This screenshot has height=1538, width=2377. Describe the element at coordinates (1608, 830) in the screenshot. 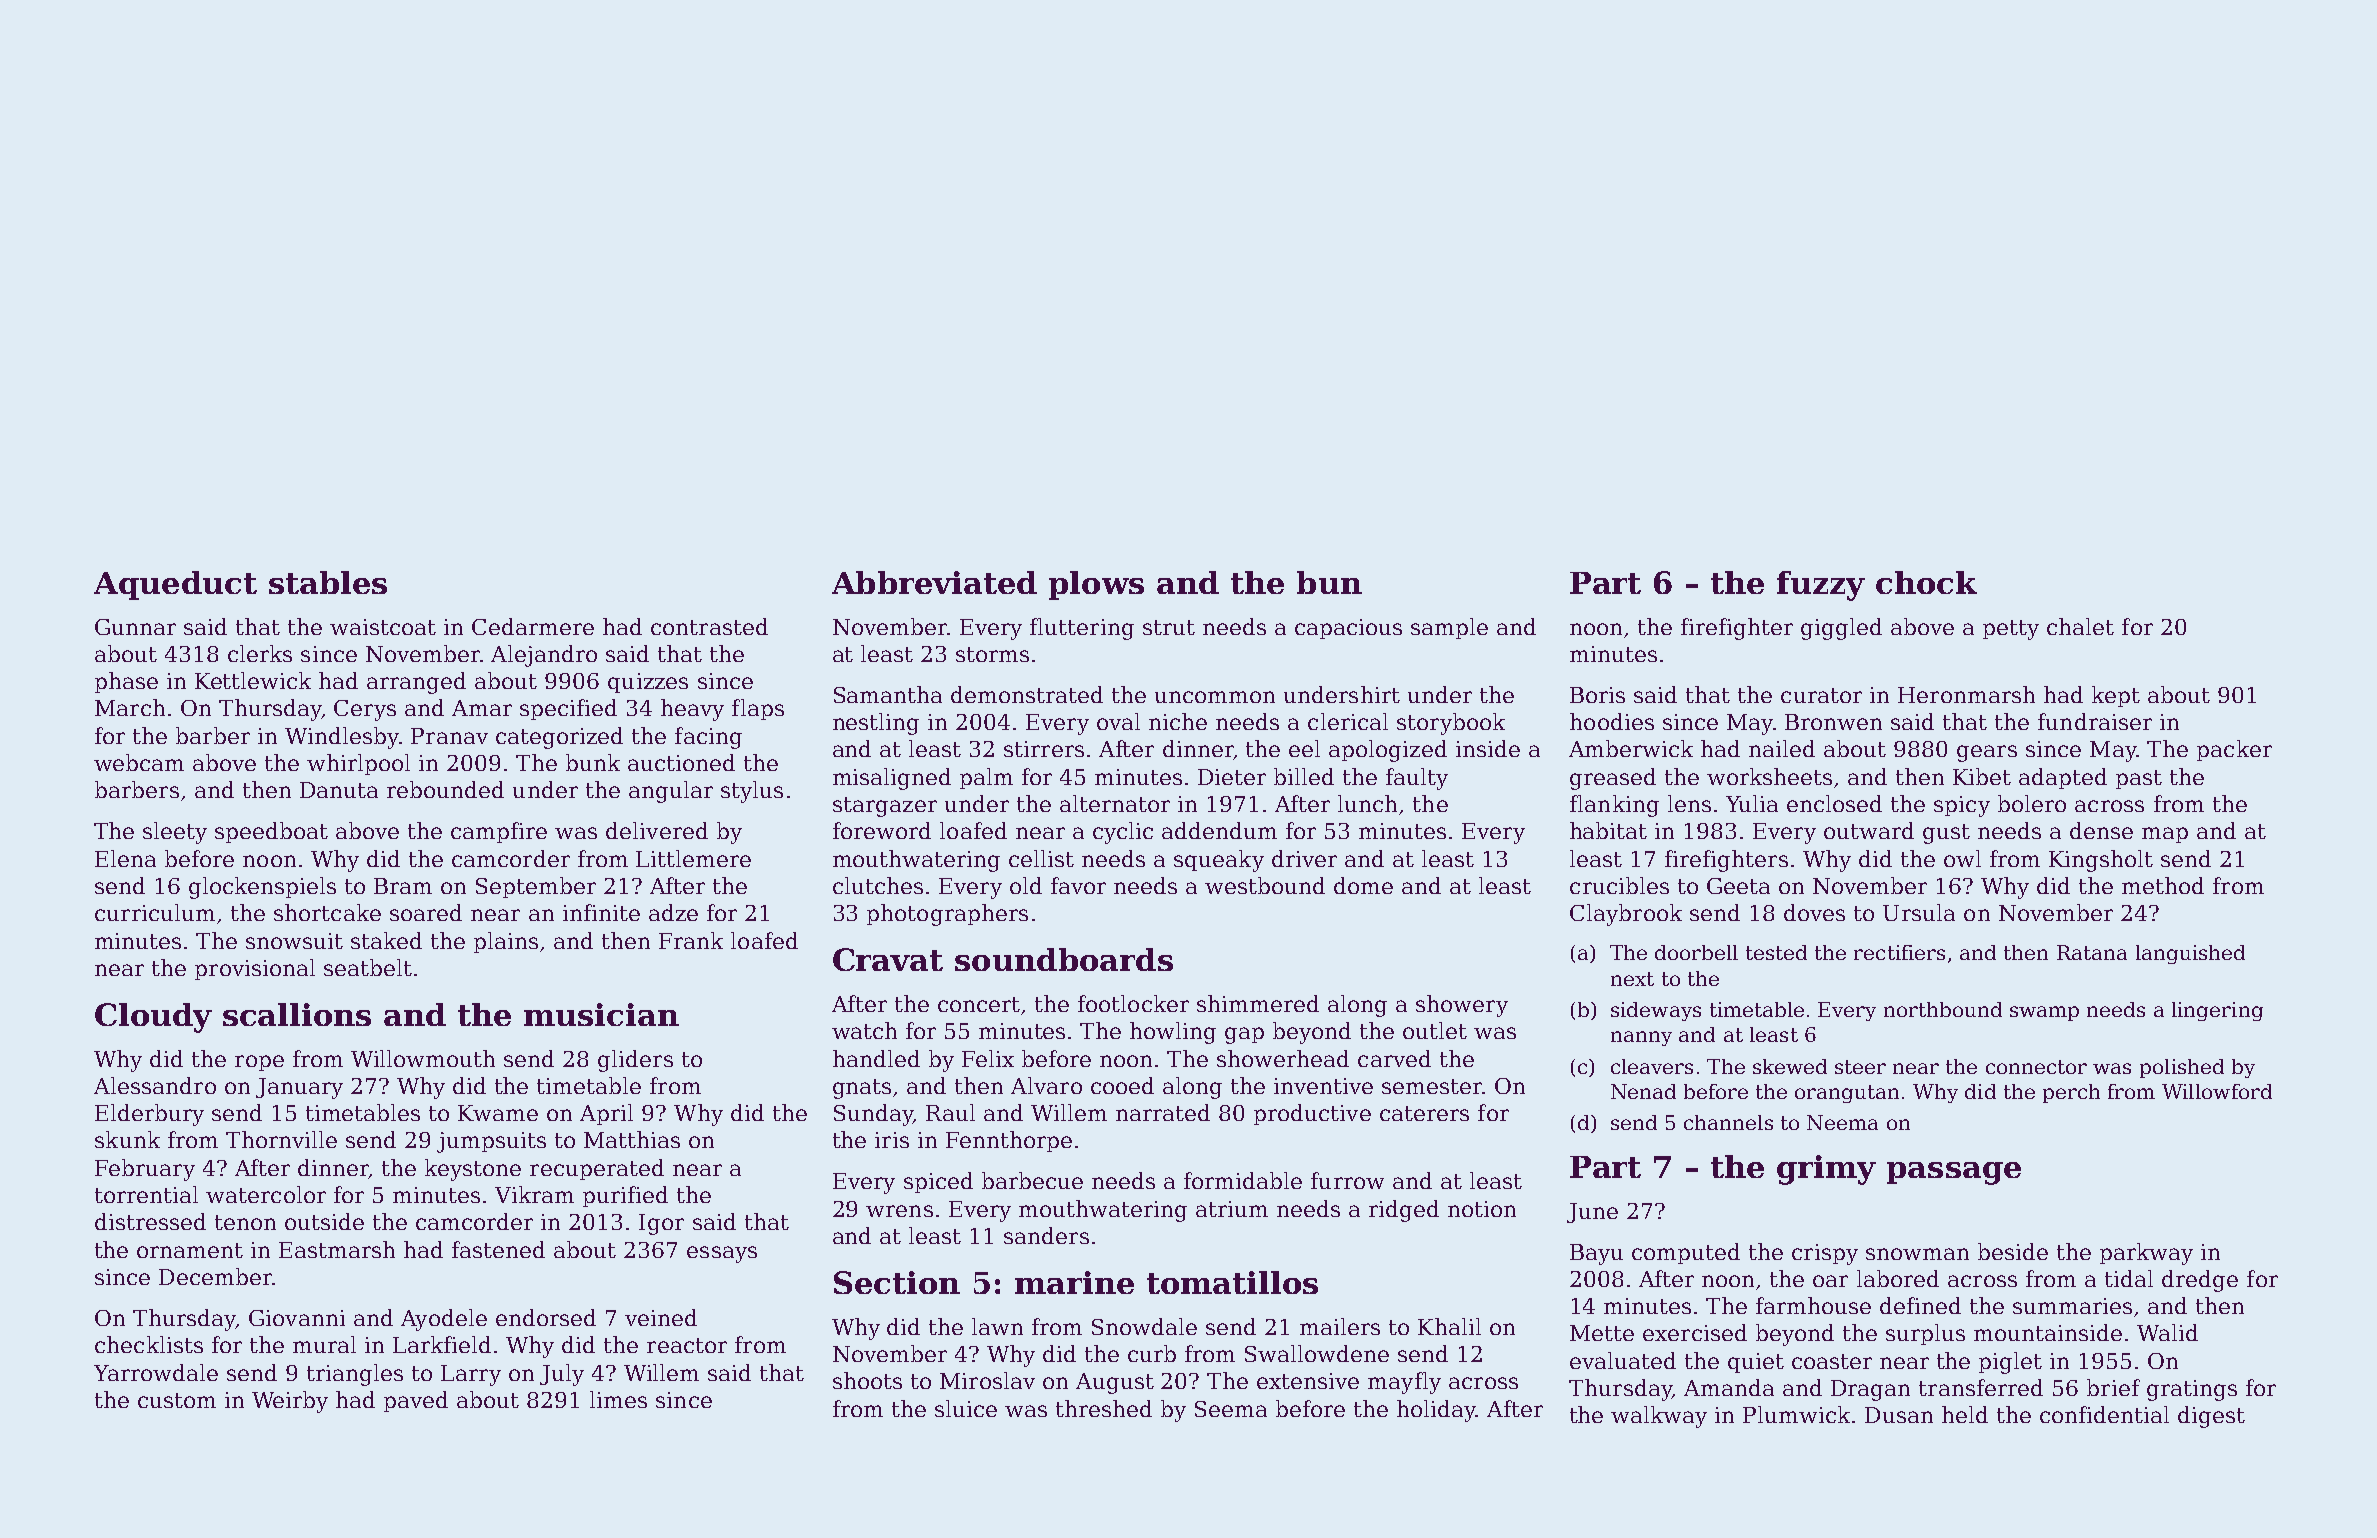

I see `habitat` at that location.
